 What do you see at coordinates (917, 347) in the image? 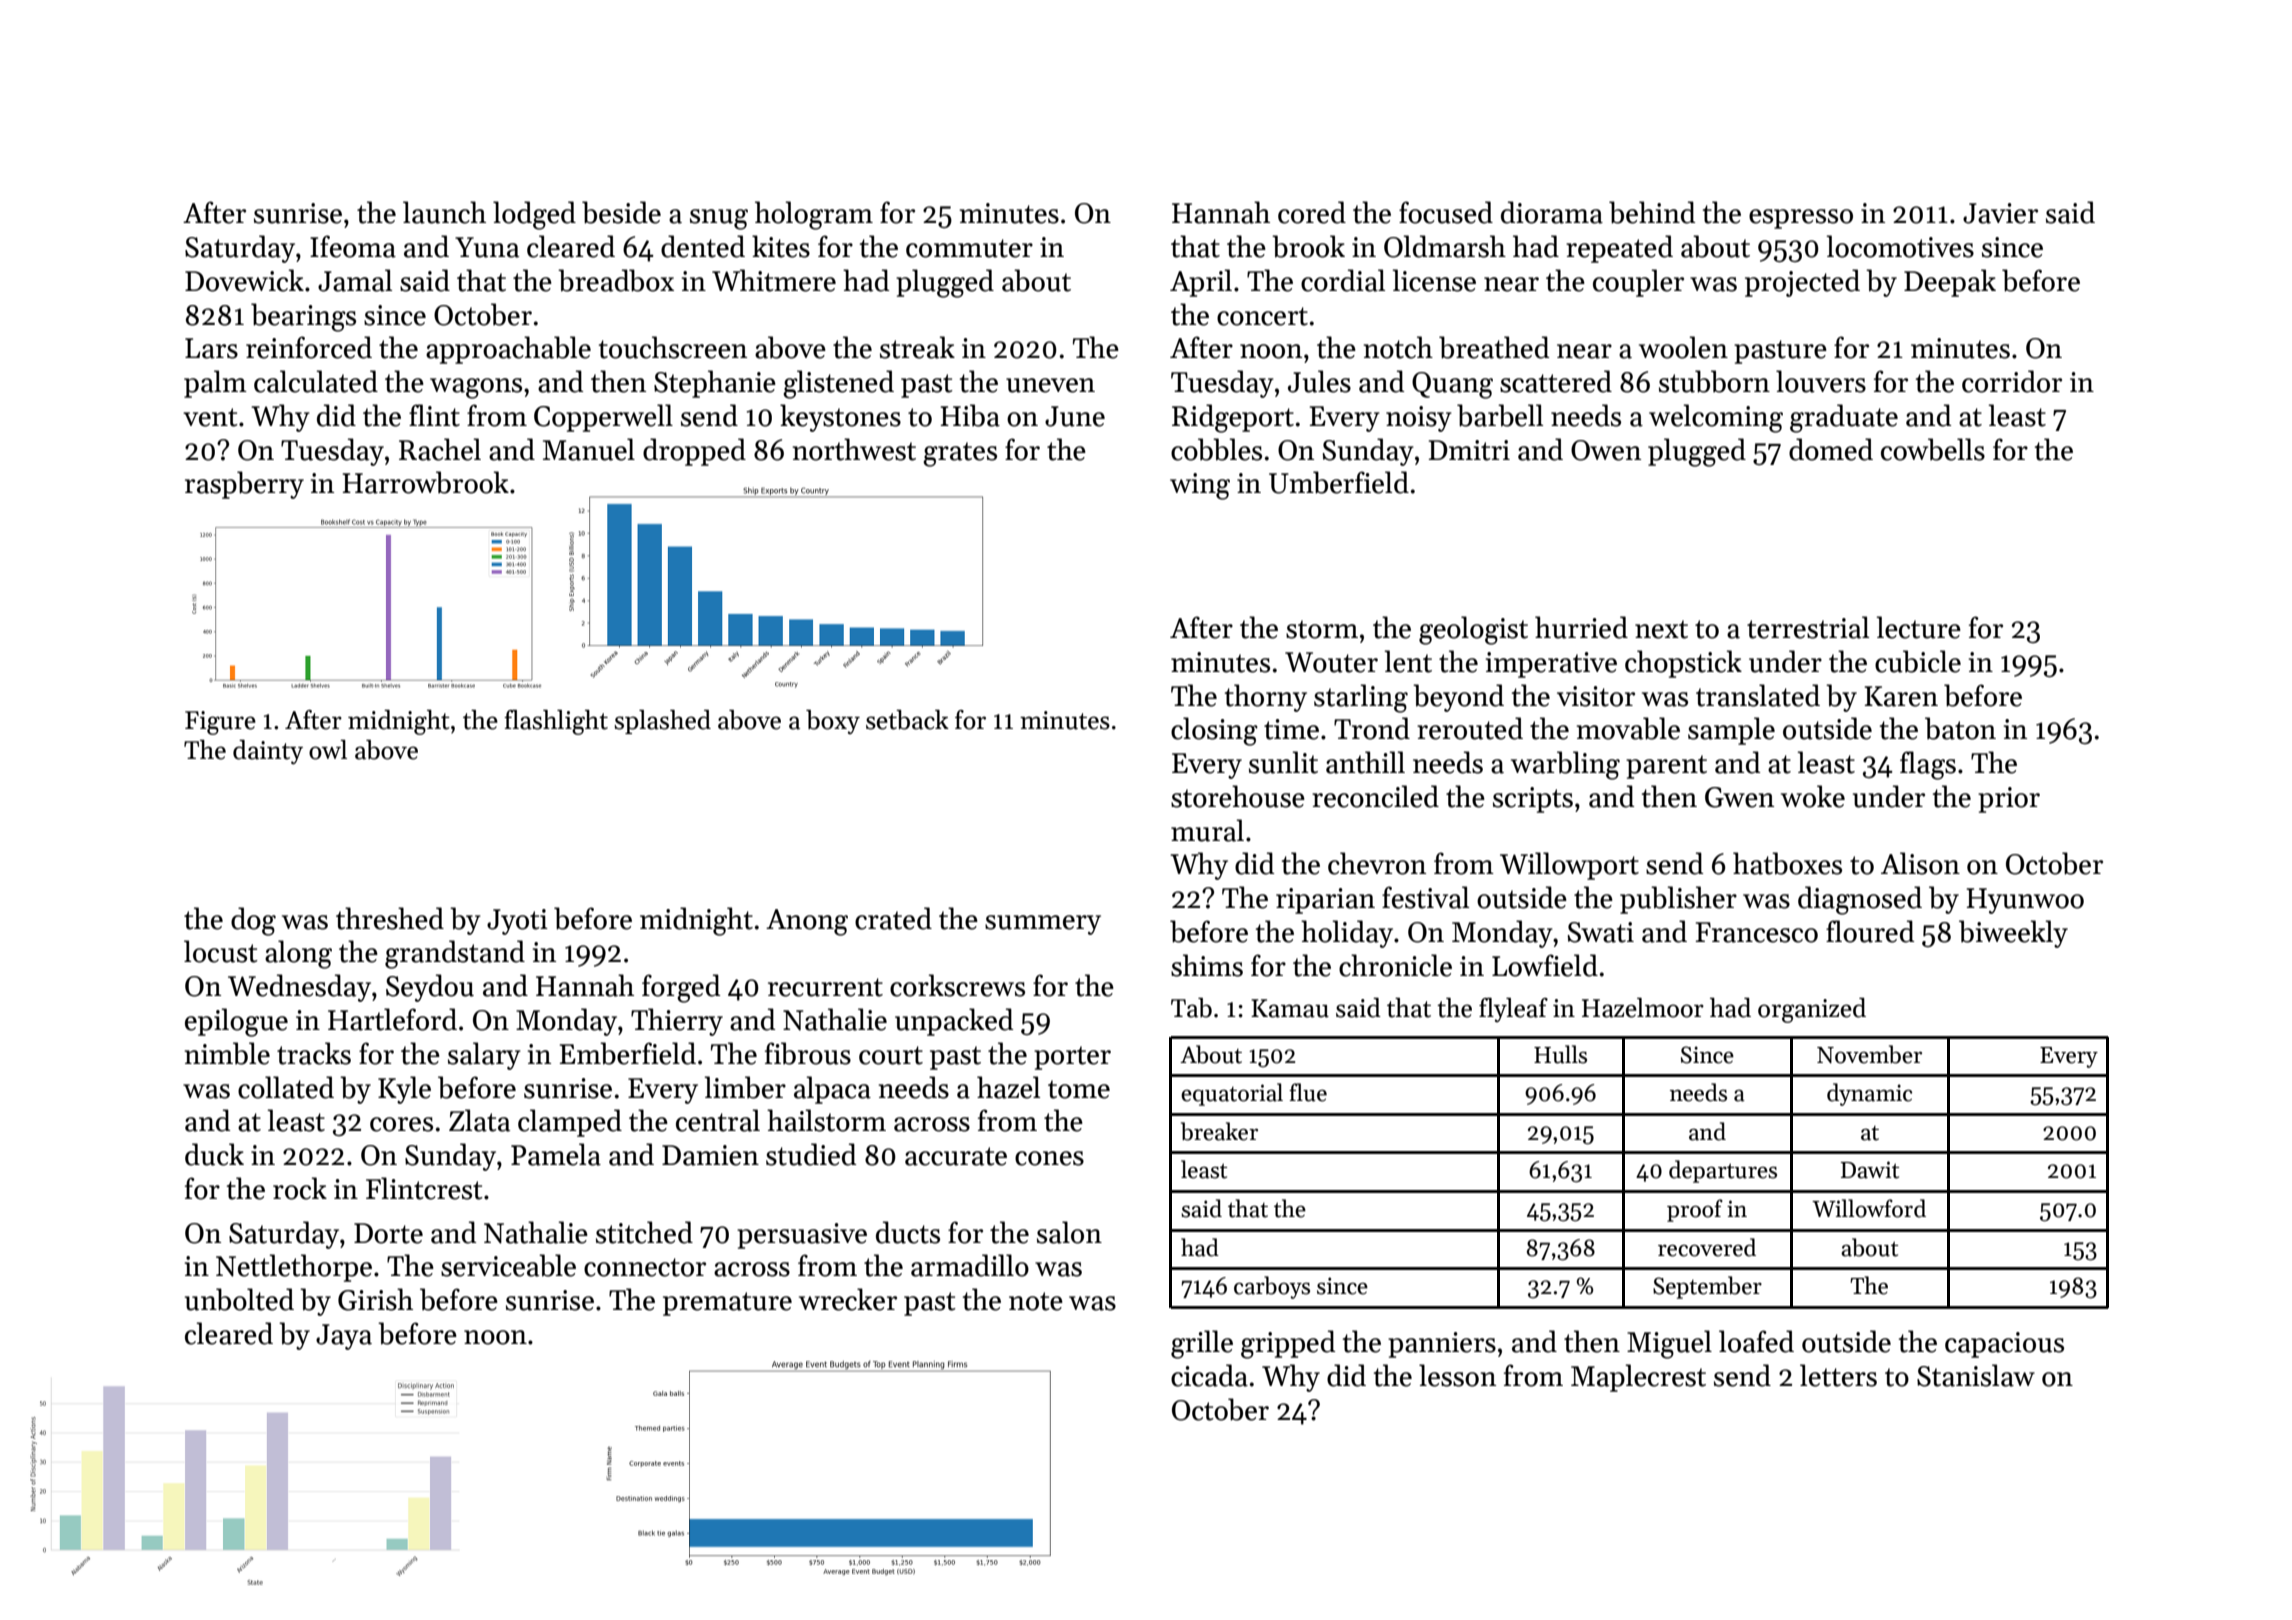
I see `streak` at bounding box center [917, 347].
